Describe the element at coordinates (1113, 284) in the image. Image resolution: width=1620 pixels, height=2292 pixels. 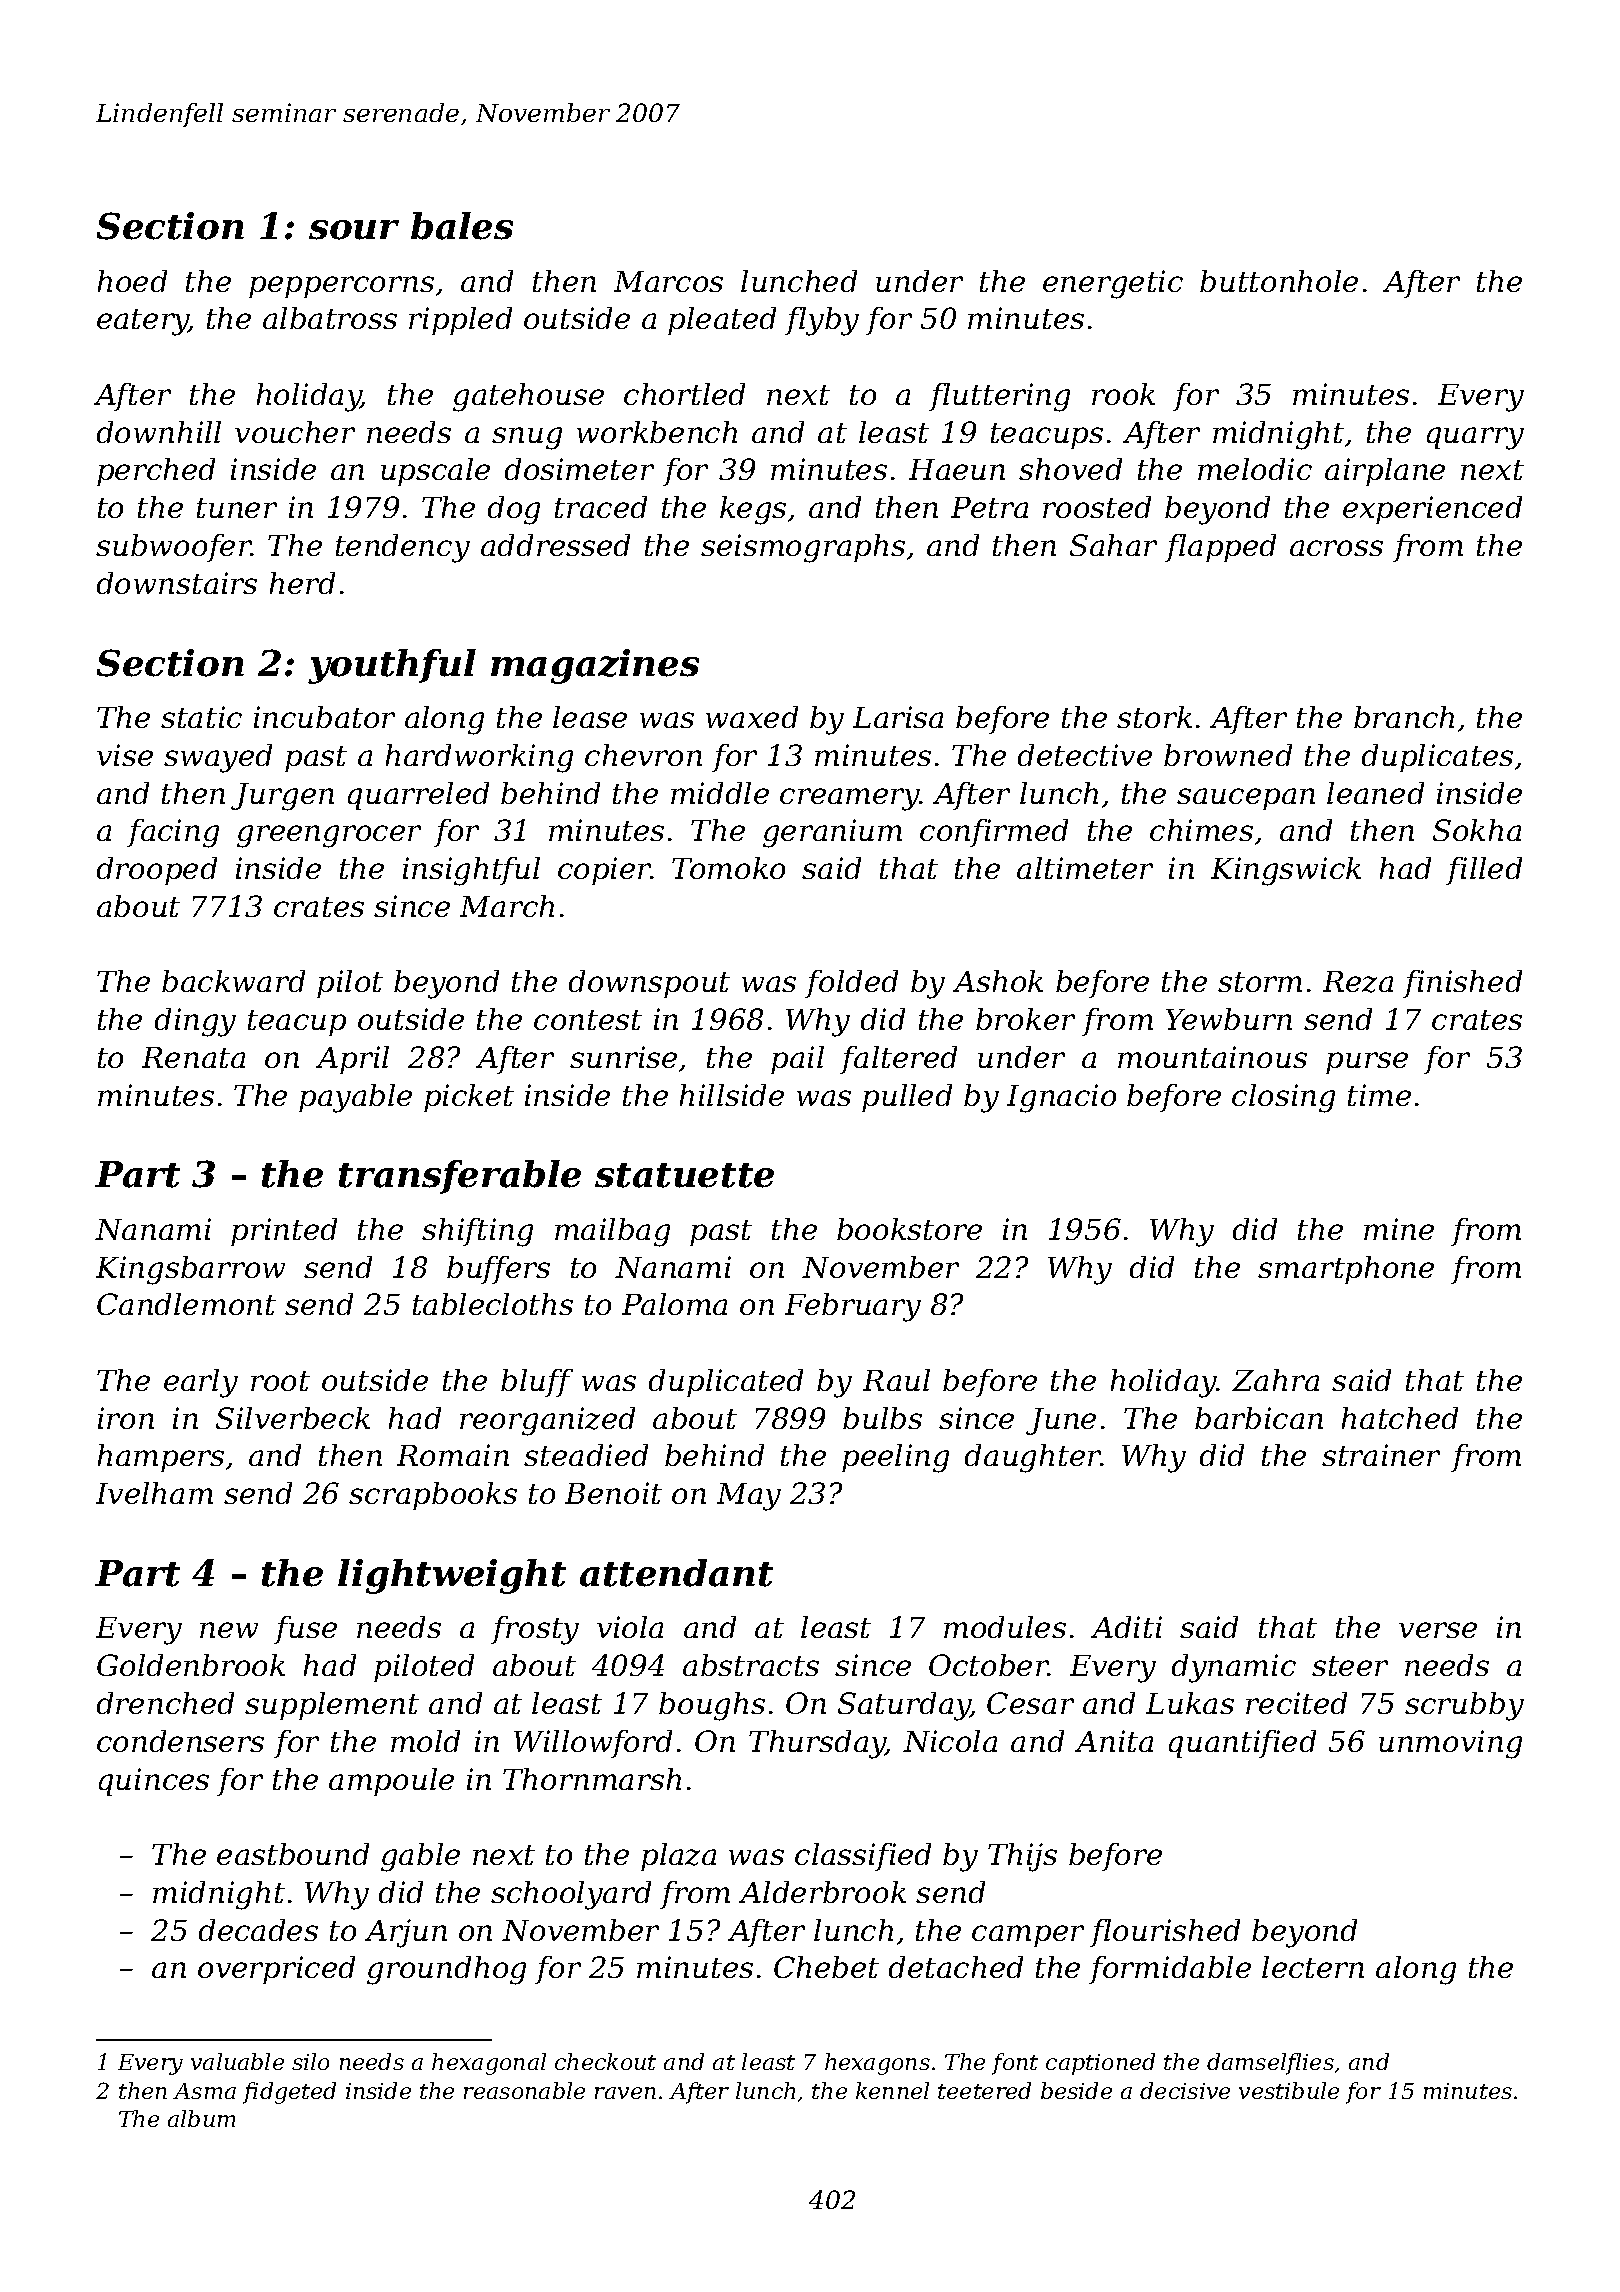
I see `energetic` at that location.
